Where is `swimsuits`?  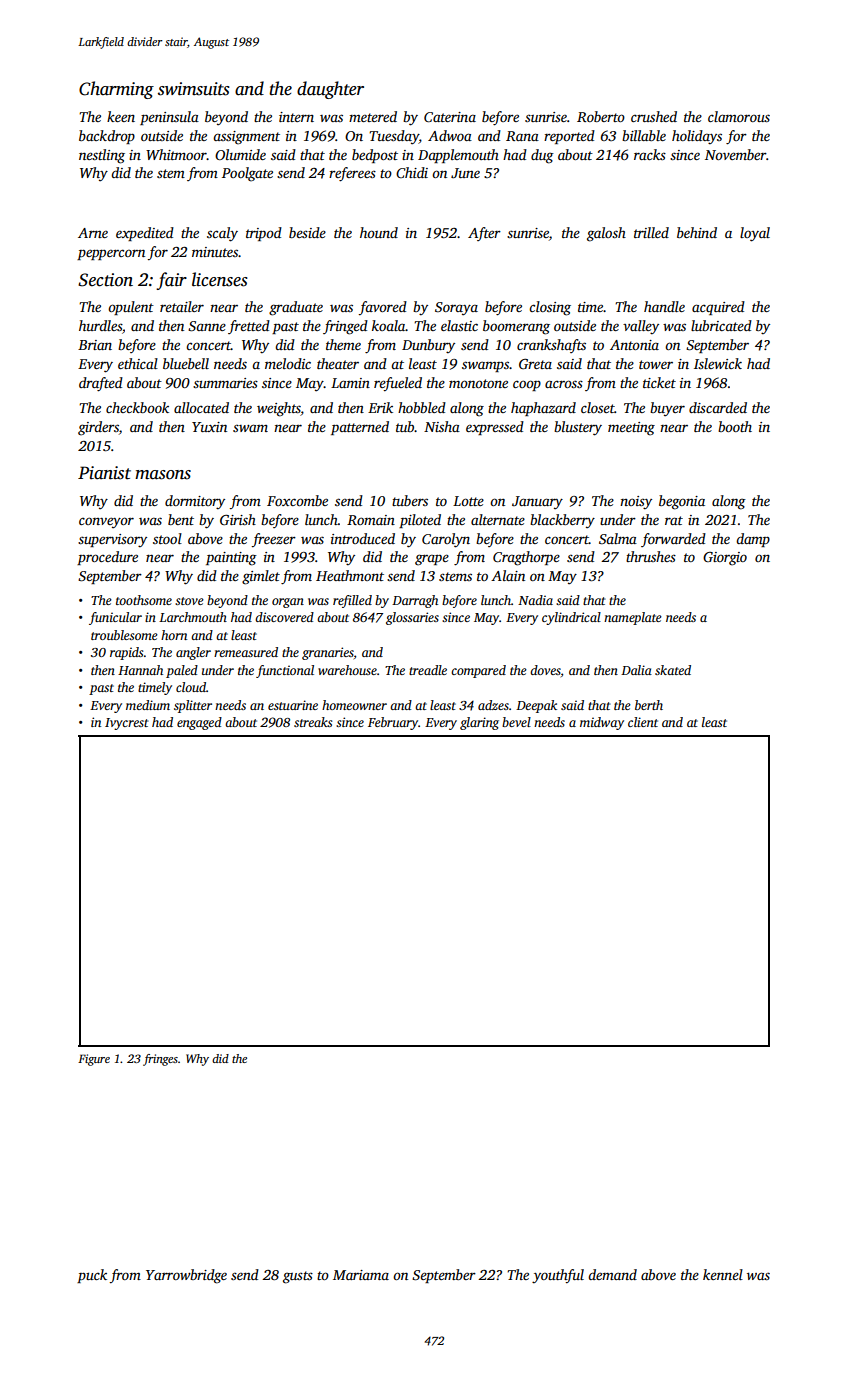 swimsuits is located at coordinates (194, 89).
